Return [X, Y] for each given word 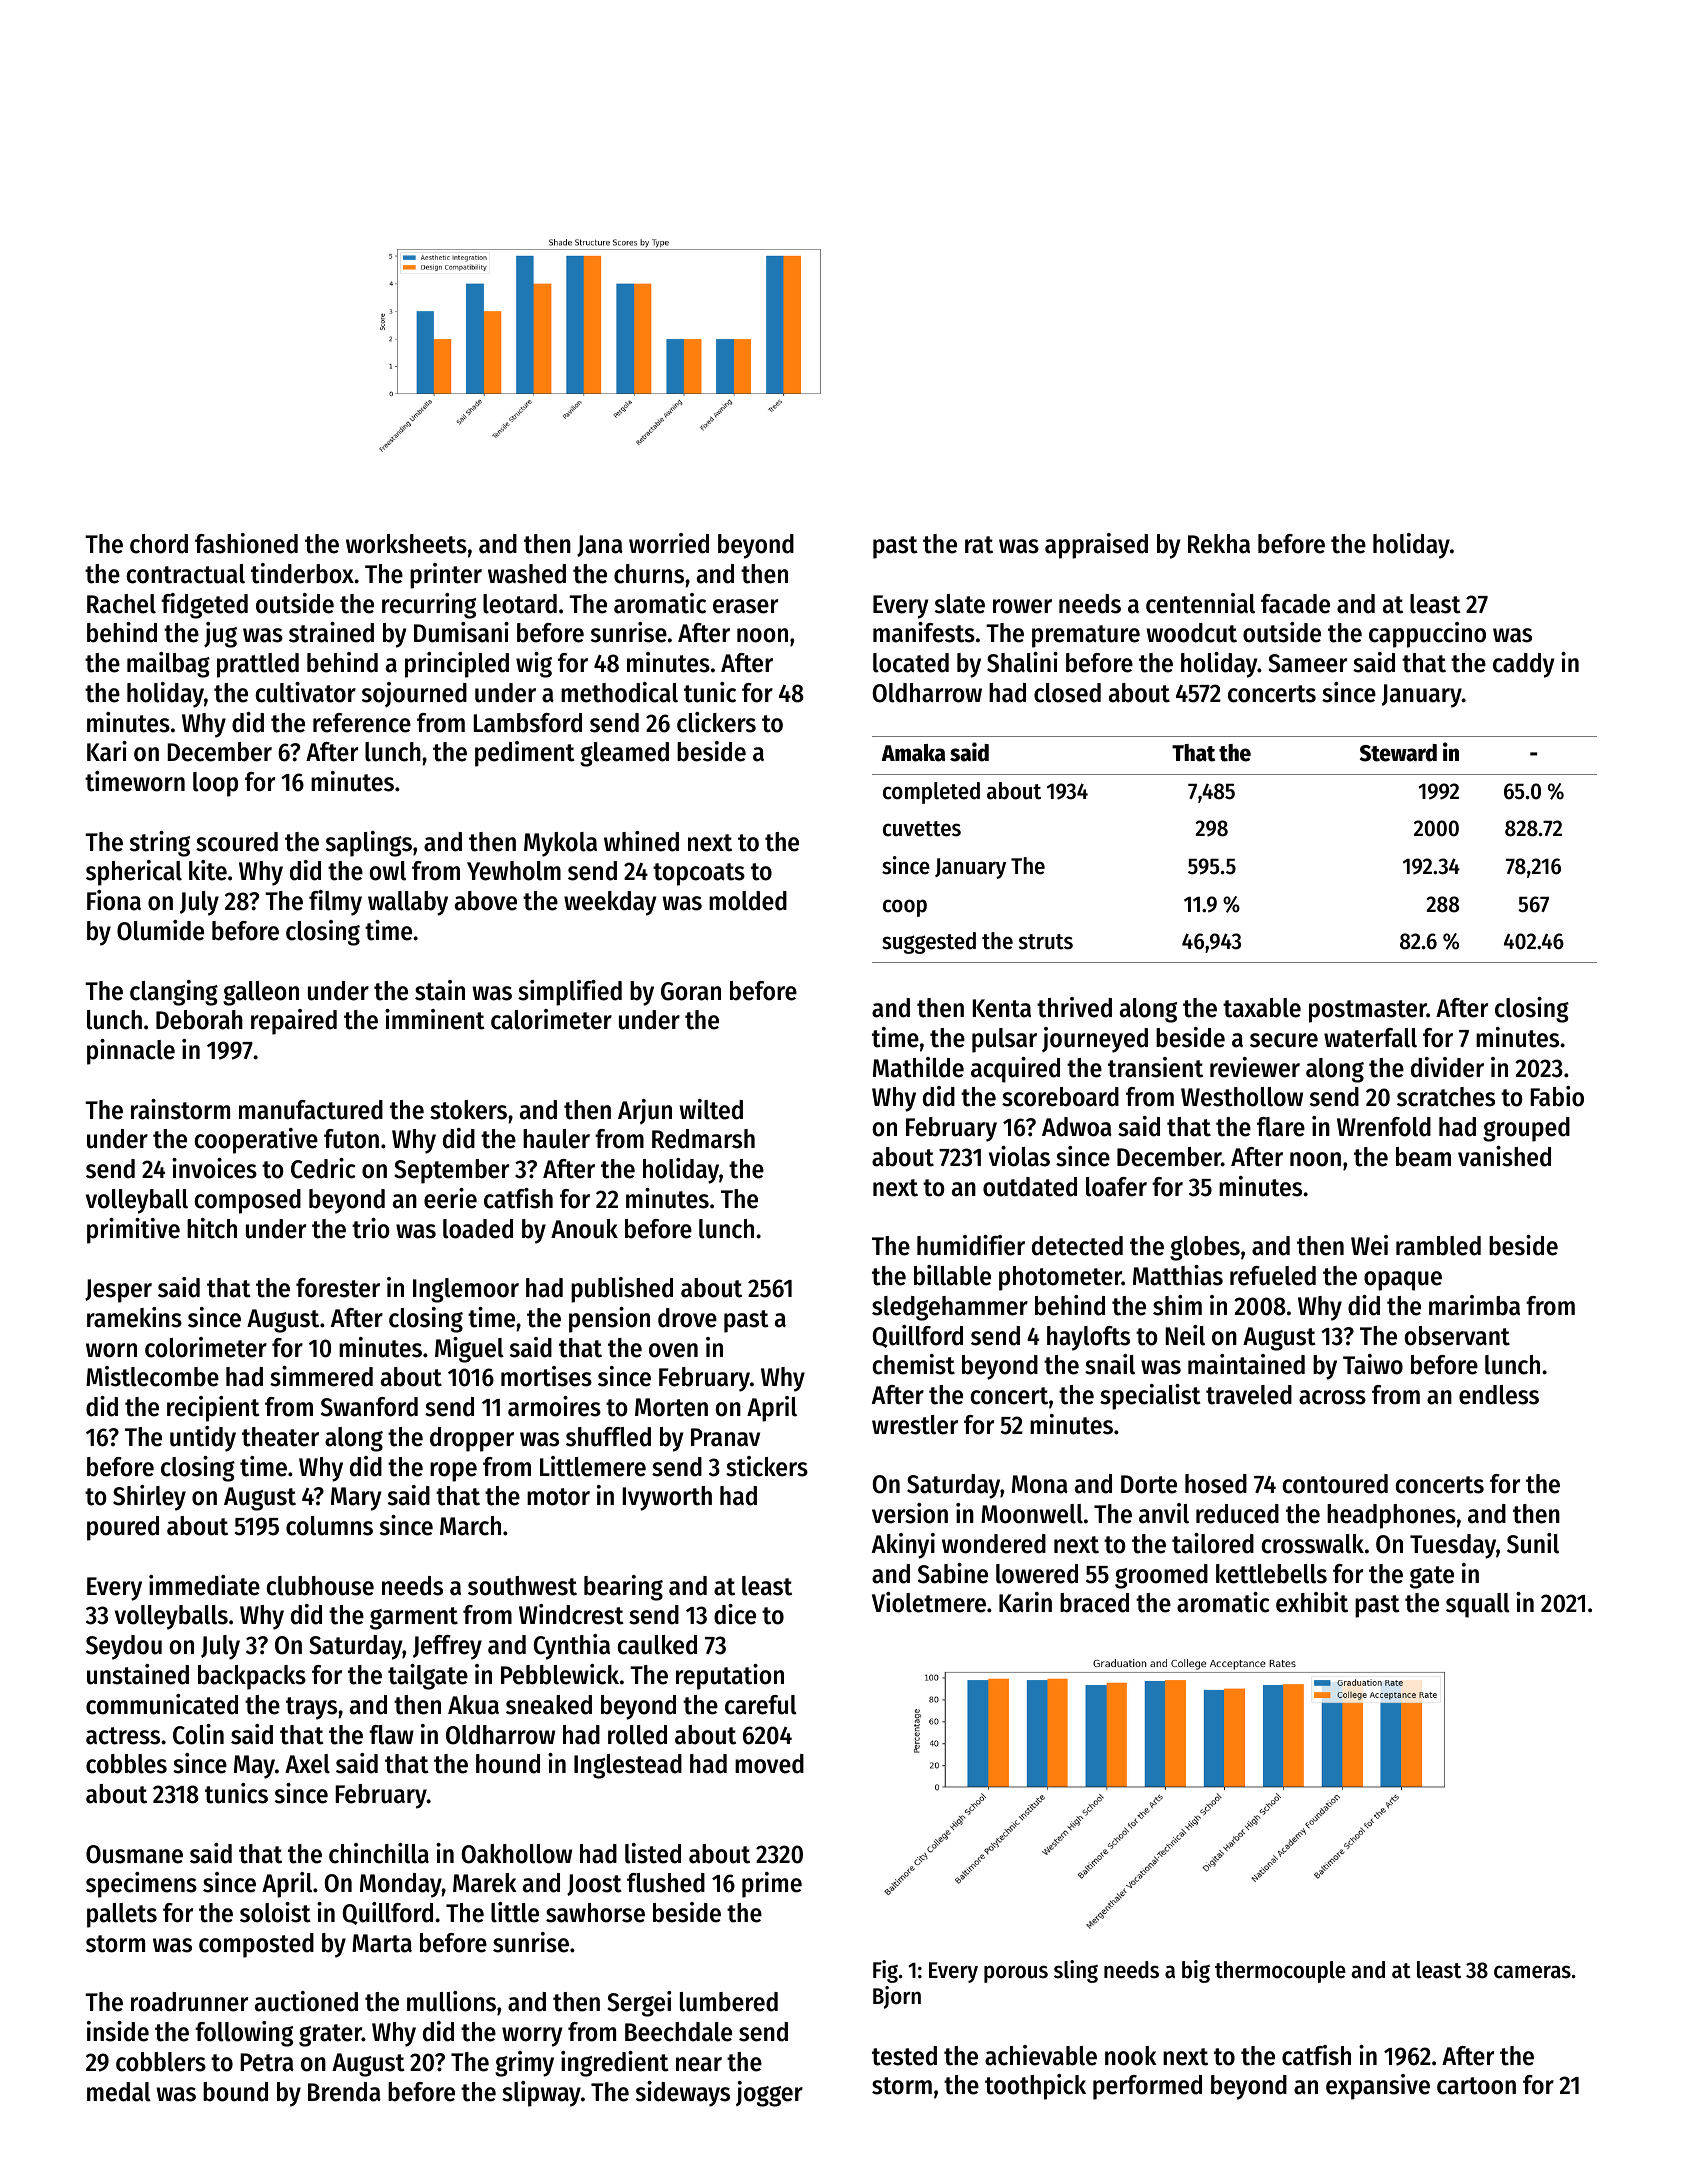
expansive [1378, 2087]
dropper [472, 1439]
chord [159, 544]
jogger [769, 2094]
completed [931, 793]
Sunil [1533, 1543]
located [911, 663]
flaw [391, 1735]
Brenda [344, 2092]
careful [761, 1705]
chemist [913, 1364]
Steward [1398, 753]
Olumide [160, 930]
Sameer [1307, 663]
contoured [1335, 1484]
